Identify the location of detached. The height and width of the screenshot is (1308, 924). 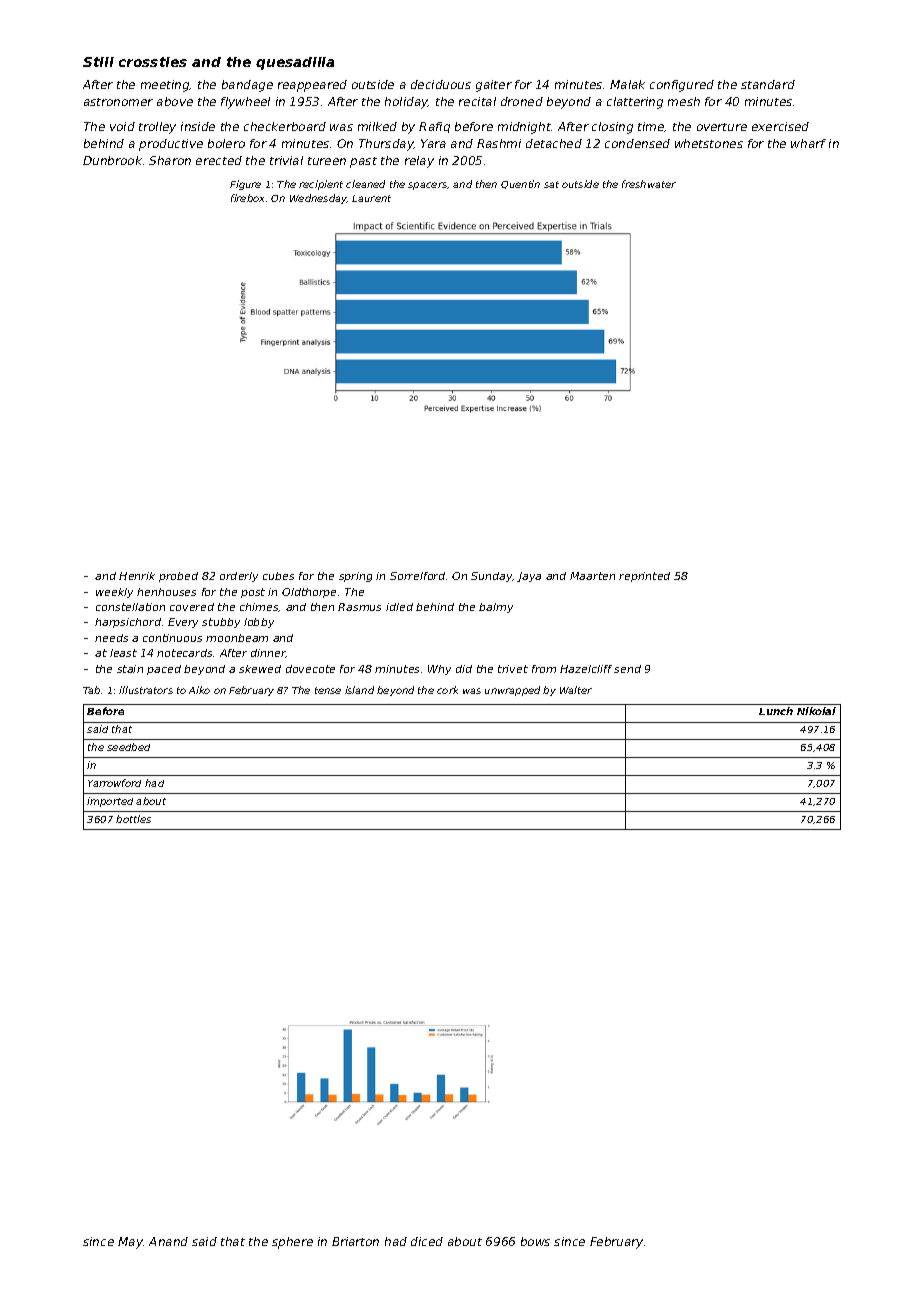
(554, 143).
